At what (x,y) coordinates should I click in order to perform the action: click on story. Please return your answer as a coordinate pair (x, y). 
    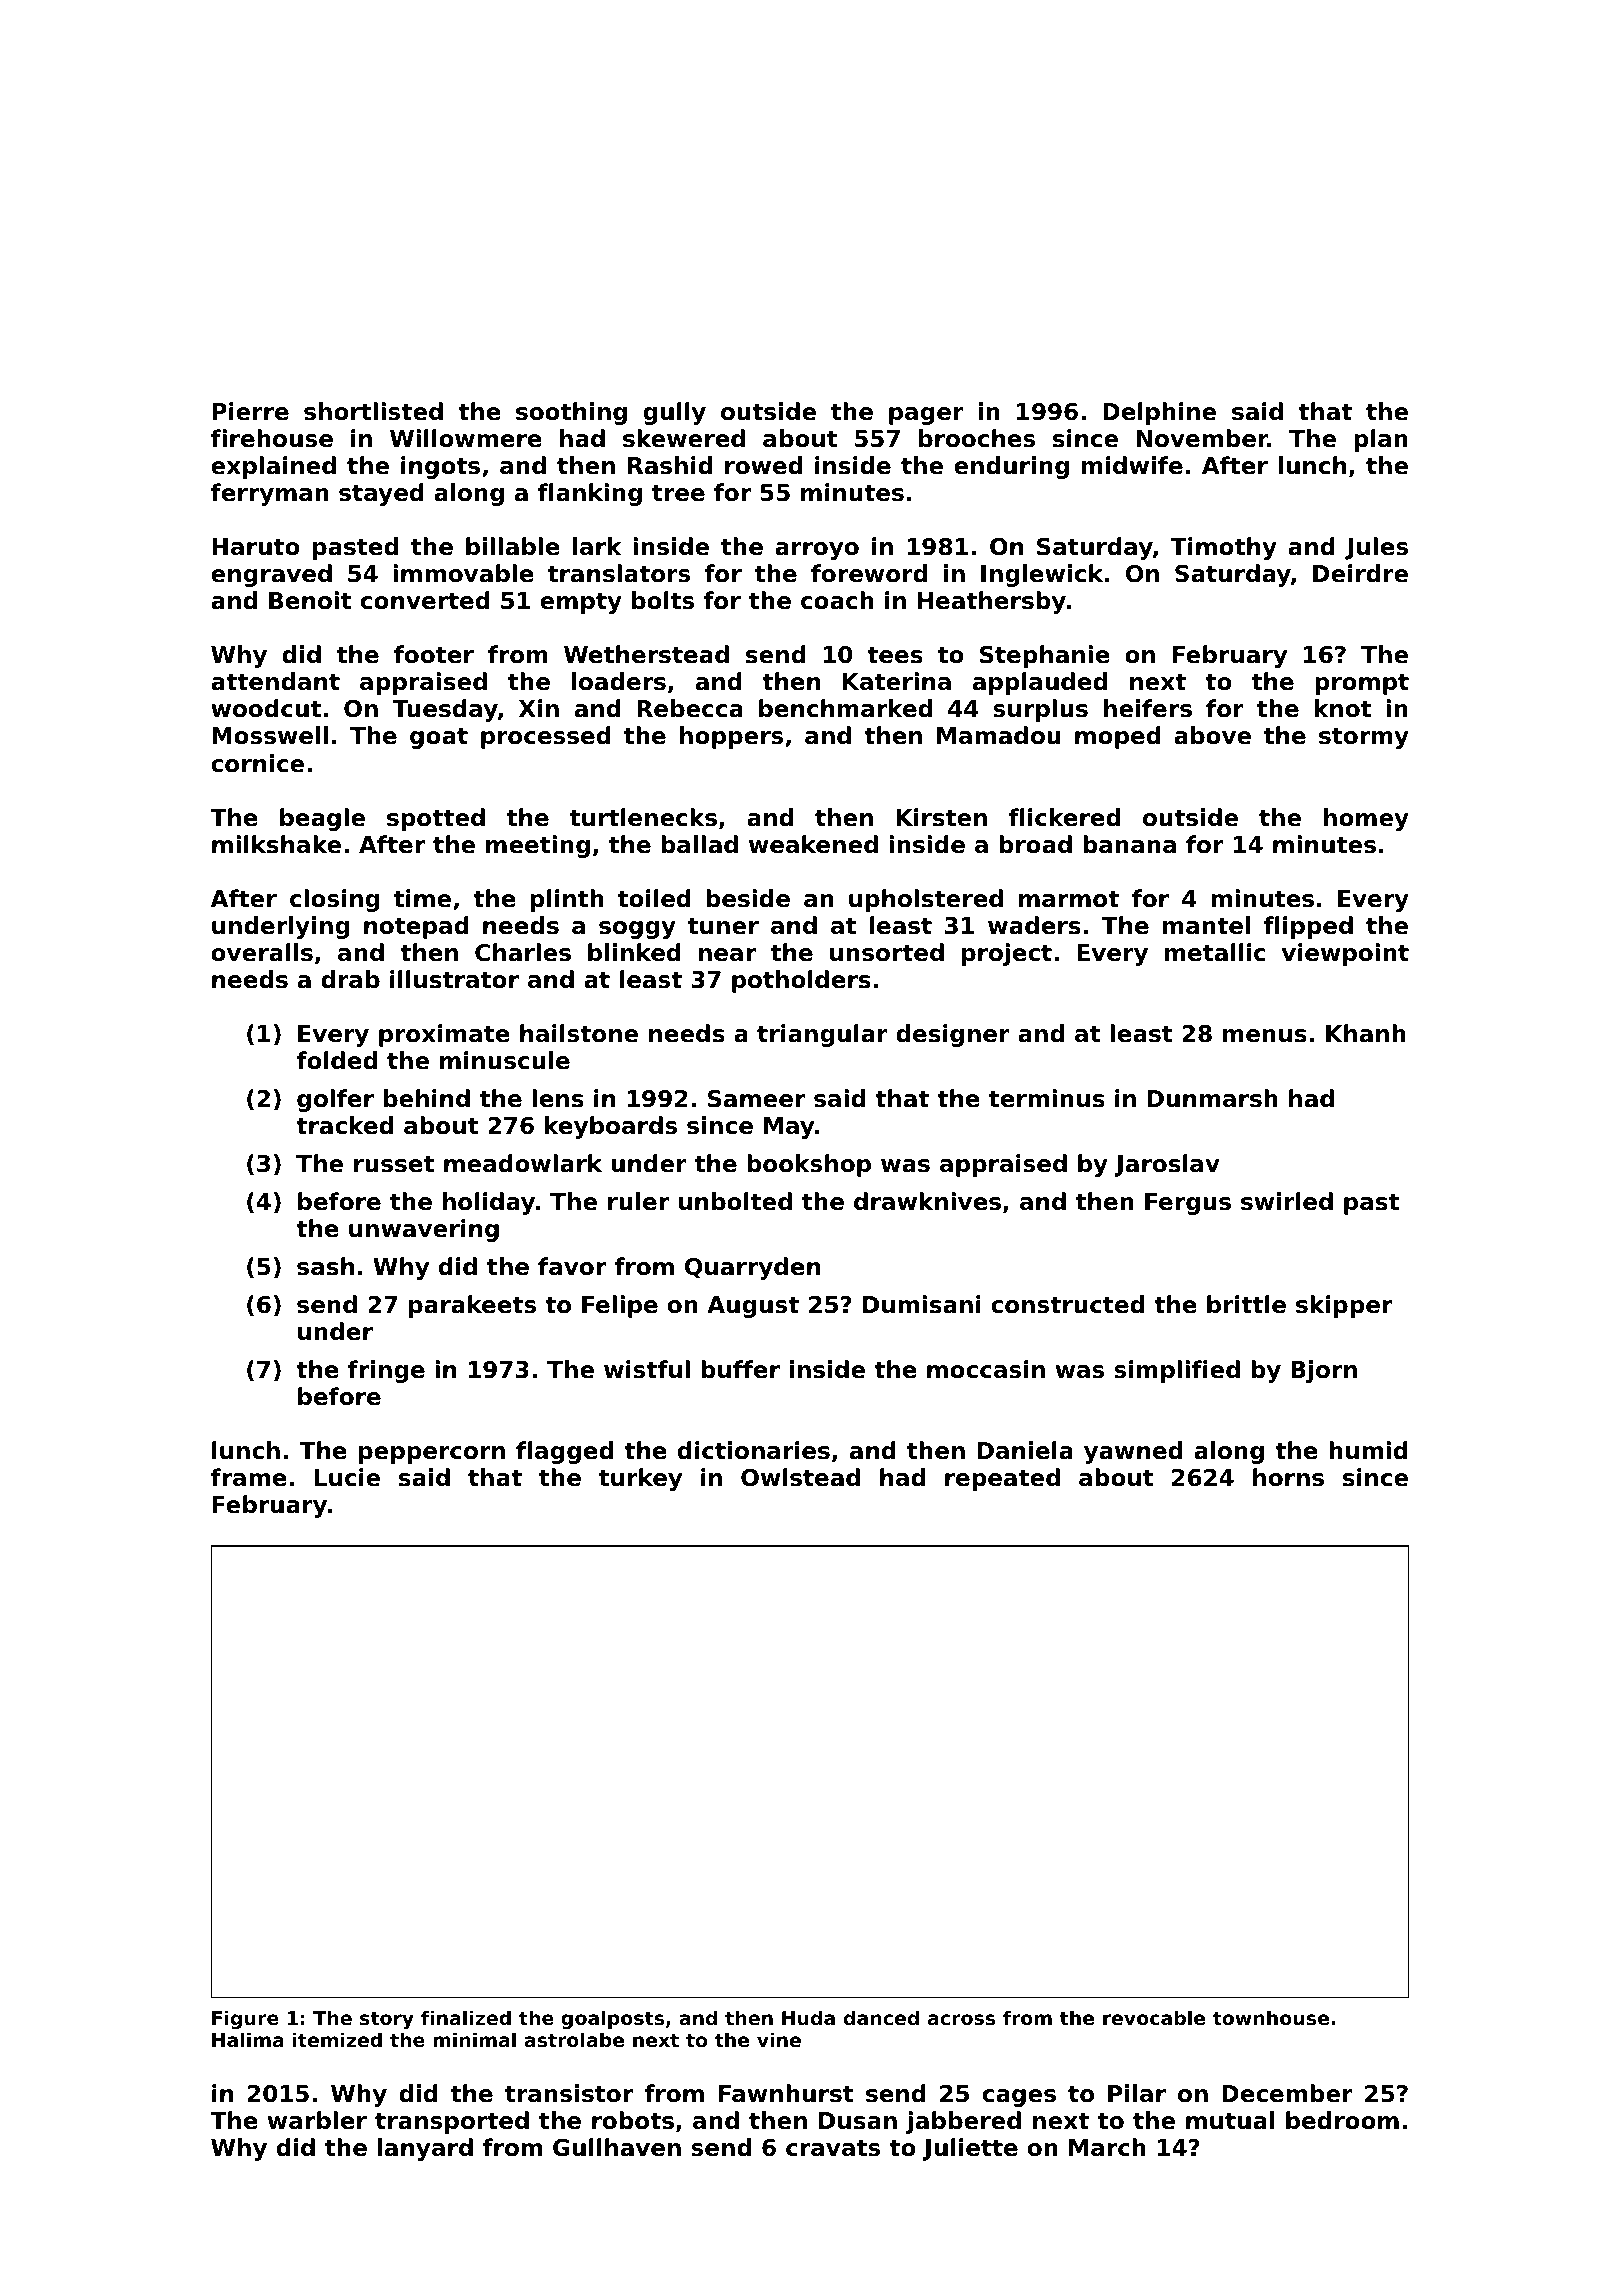
    Looking at the image, I should click on (387, 2020).
